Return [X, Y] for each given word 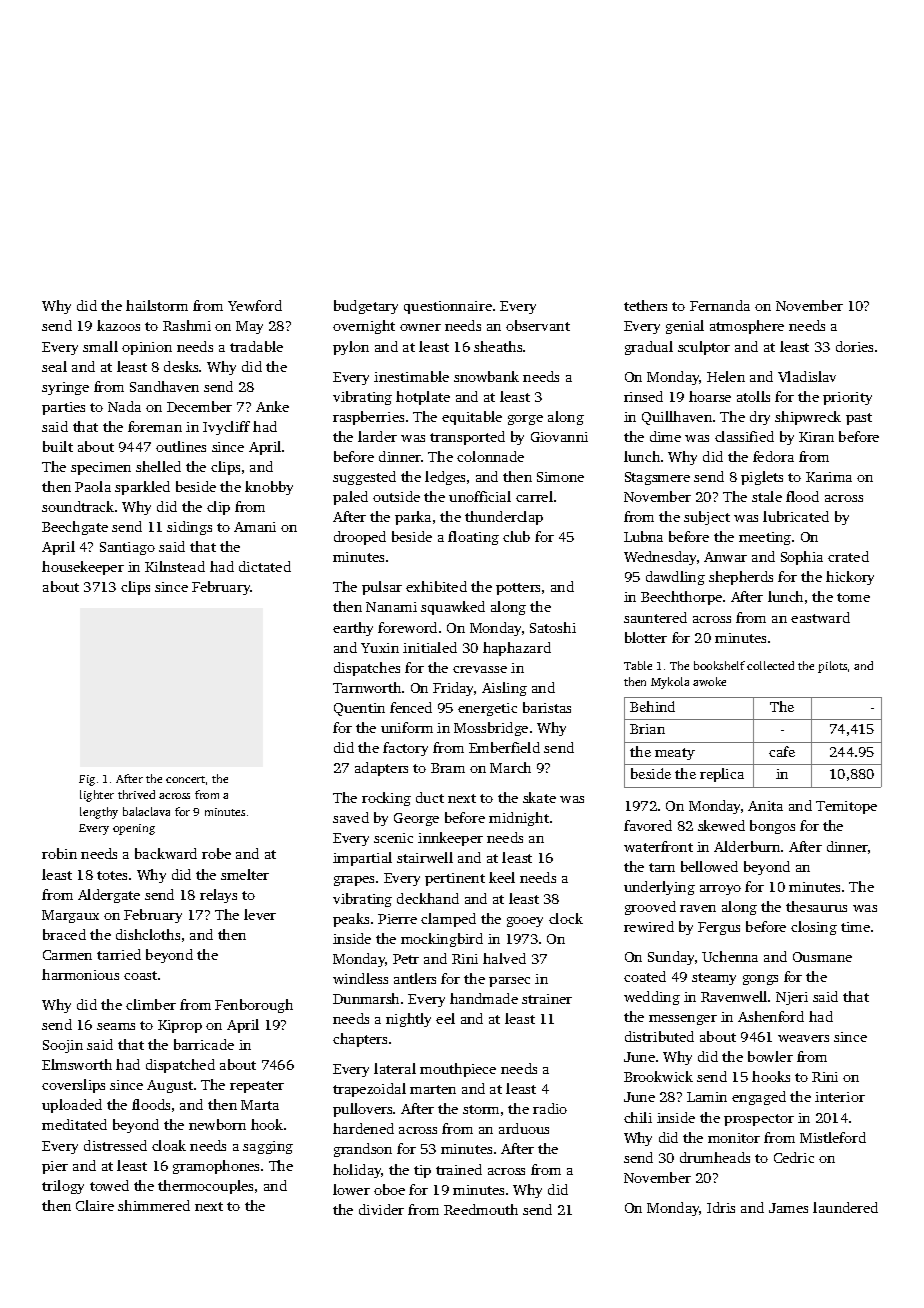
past [859, 419]
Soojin [63, 1046]
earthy [353, 629]
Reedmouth [481, 1209]
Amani [255, 527]
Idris [721, 1207]
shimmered [154, 1205]
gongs [760, 980]
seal [54, 366]
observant [538, 325]
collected [770, 665]
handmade [484, 998]
